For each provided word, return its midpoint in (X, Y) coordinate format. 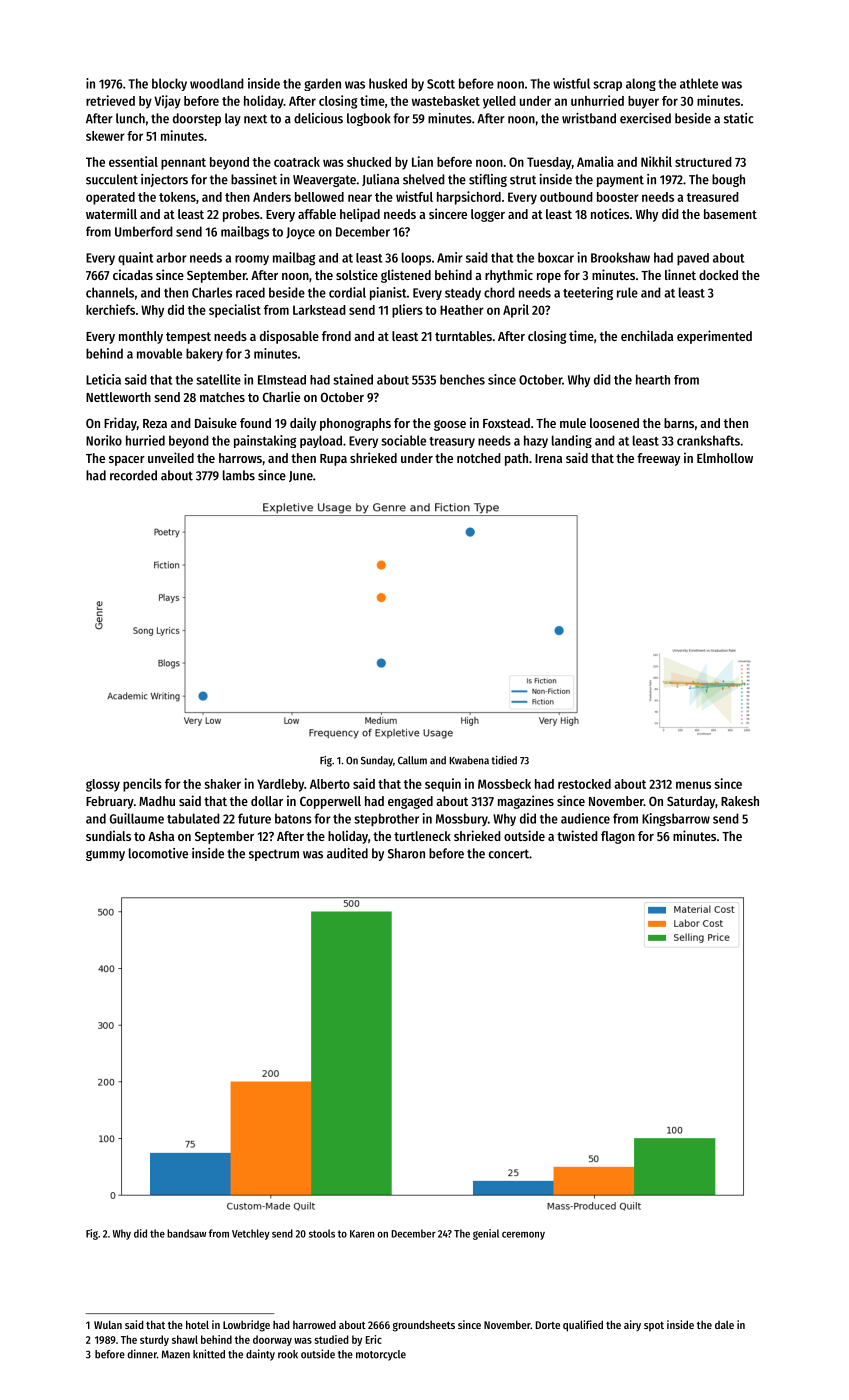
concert (509, 854)
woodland (217, 83)
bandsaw (186, 1233)
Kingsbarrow (676, 819)
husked (388, 83)
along (641, 84)
